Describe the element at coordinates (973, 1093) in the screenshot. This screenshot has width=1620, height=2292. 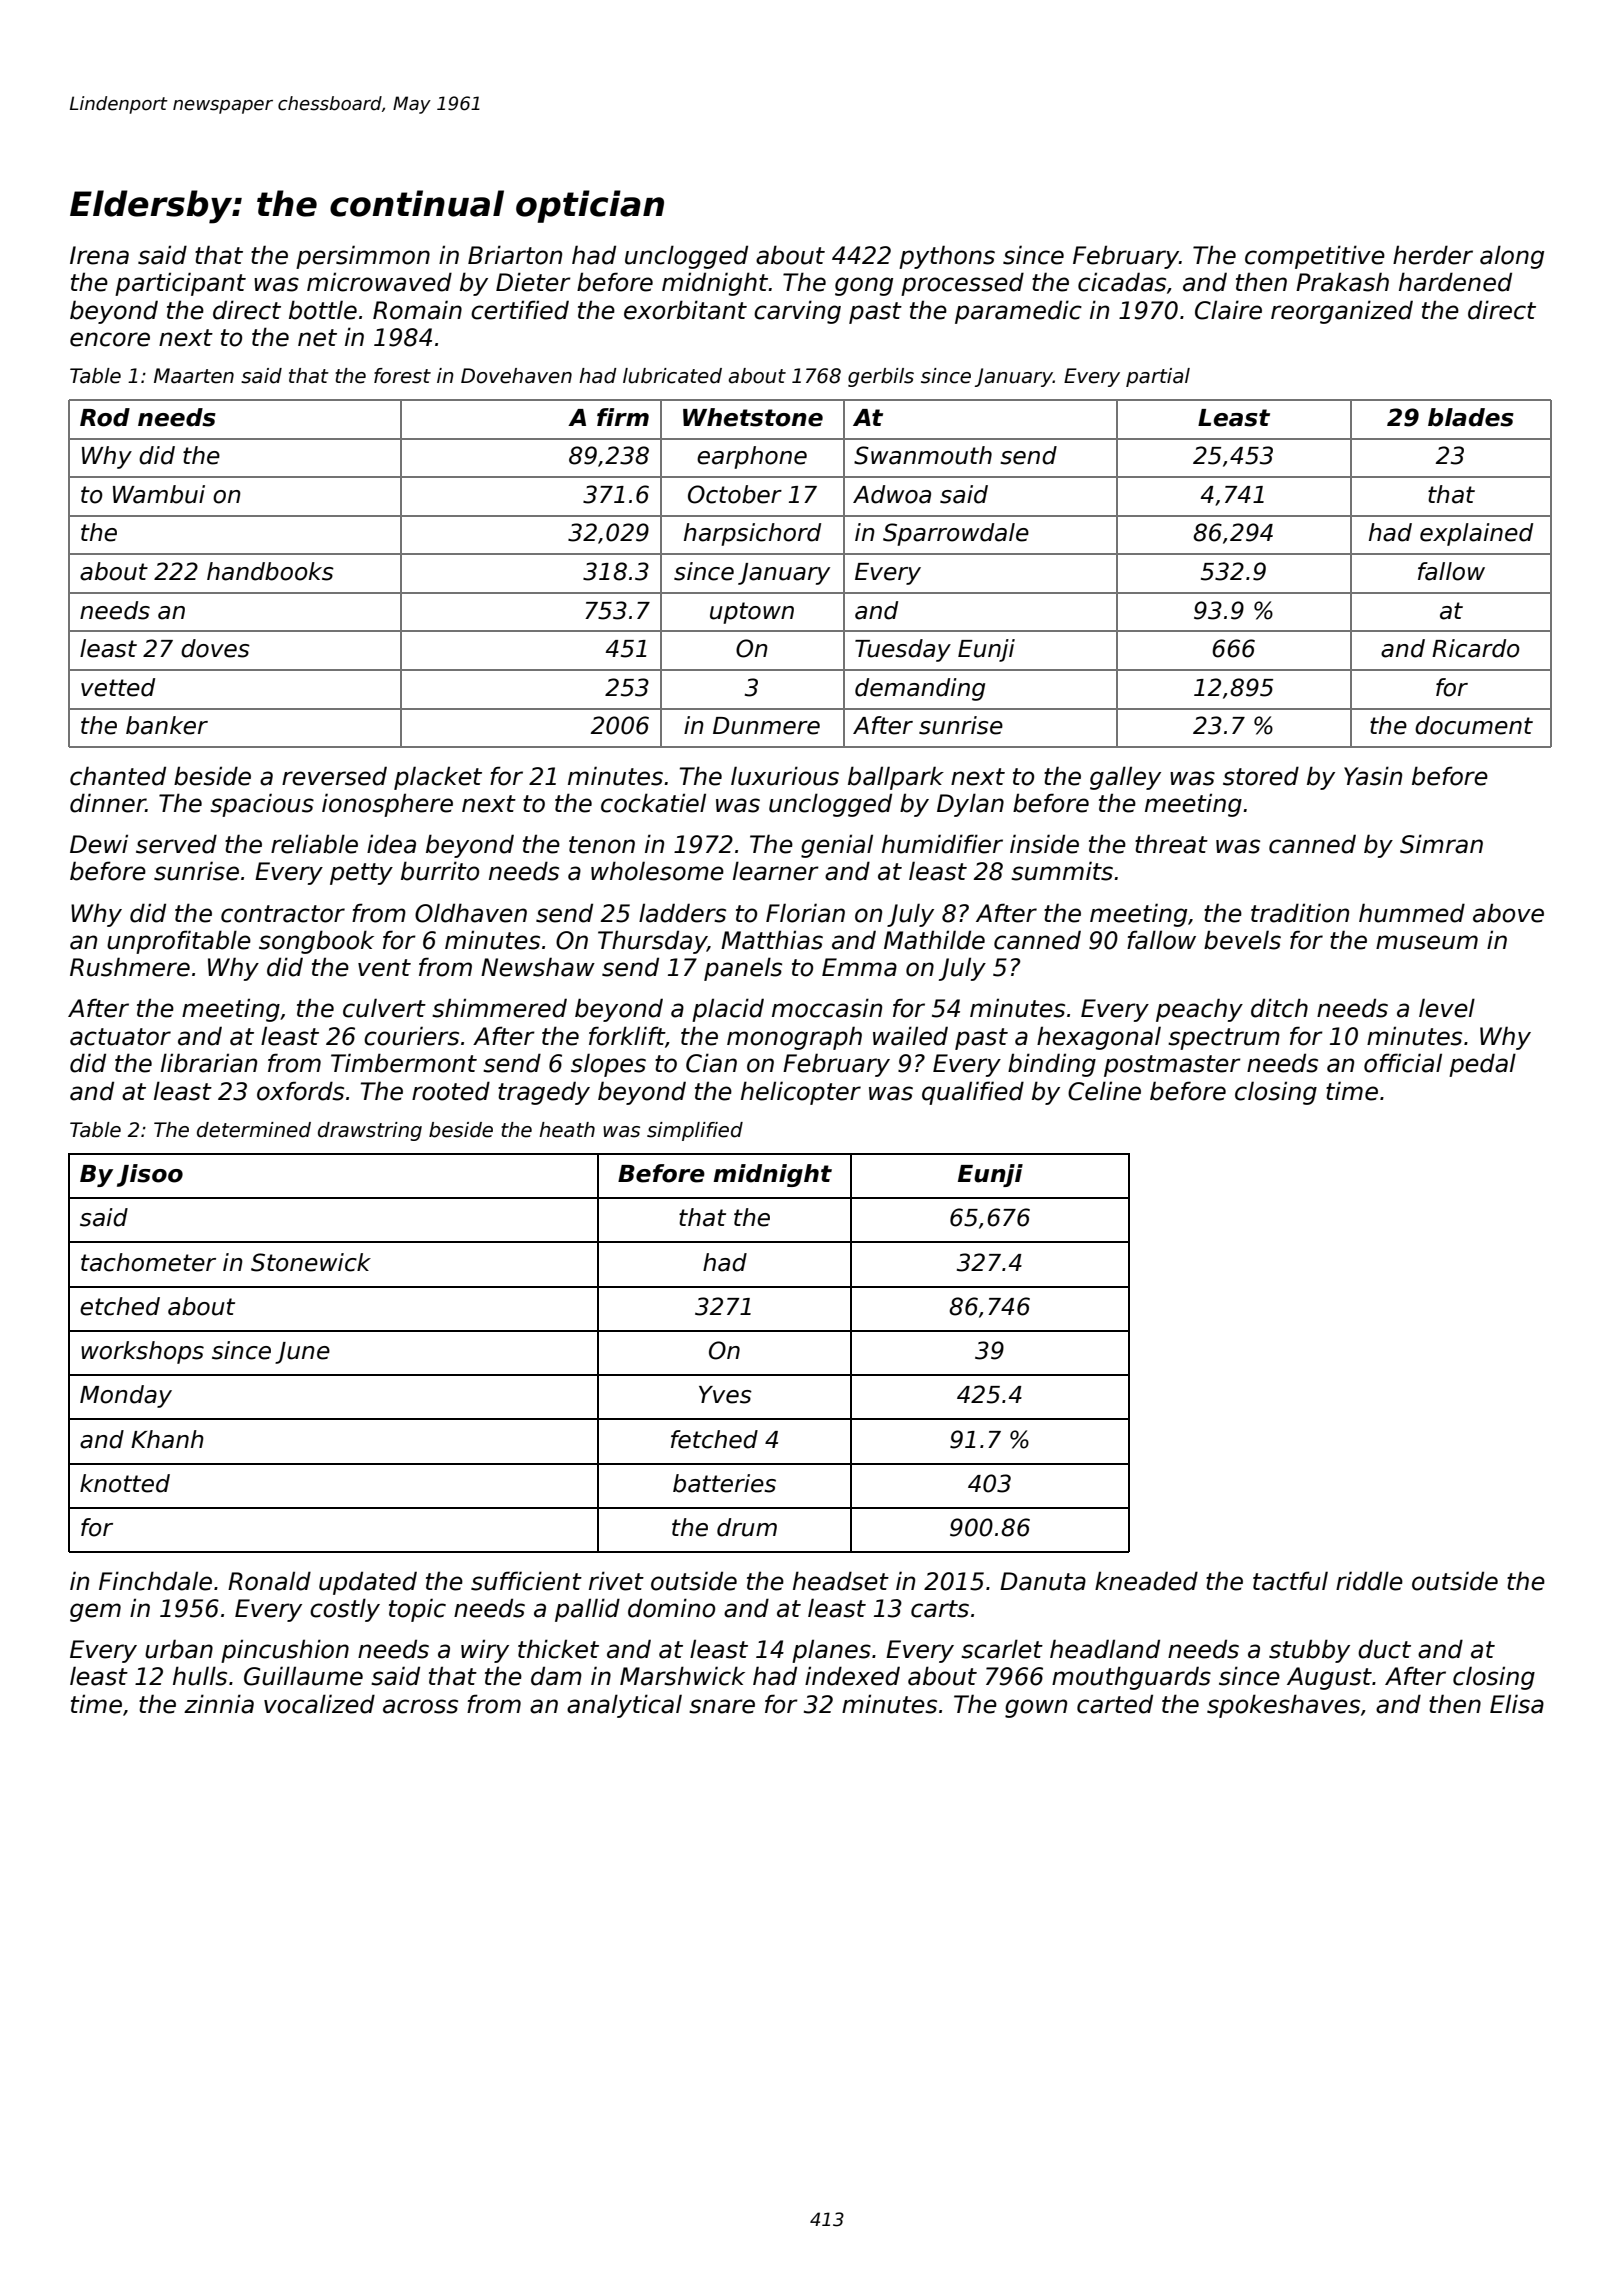
I see `qualified` at that location.
